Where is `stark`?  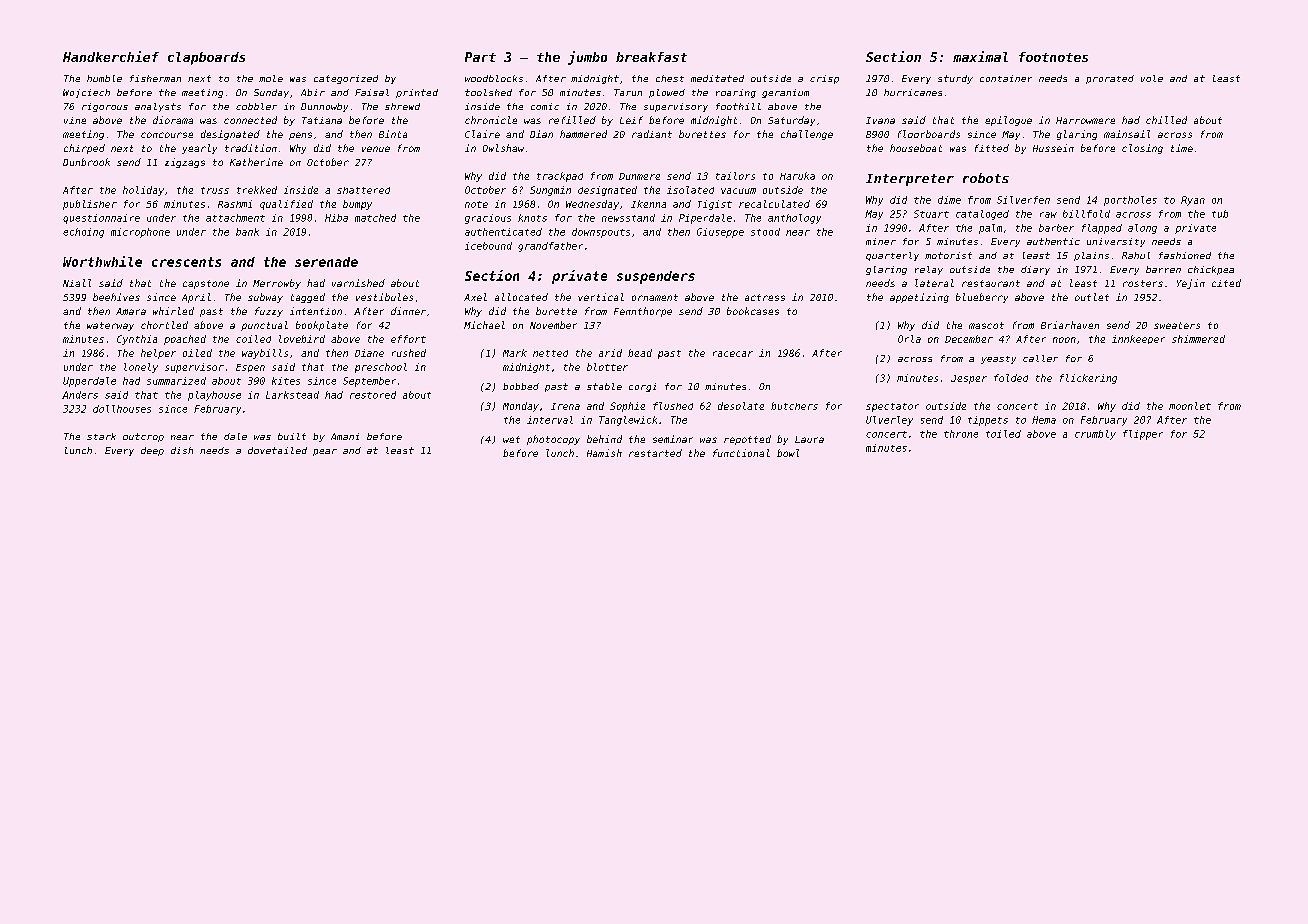 stark is located at coordinates (101, 436).
